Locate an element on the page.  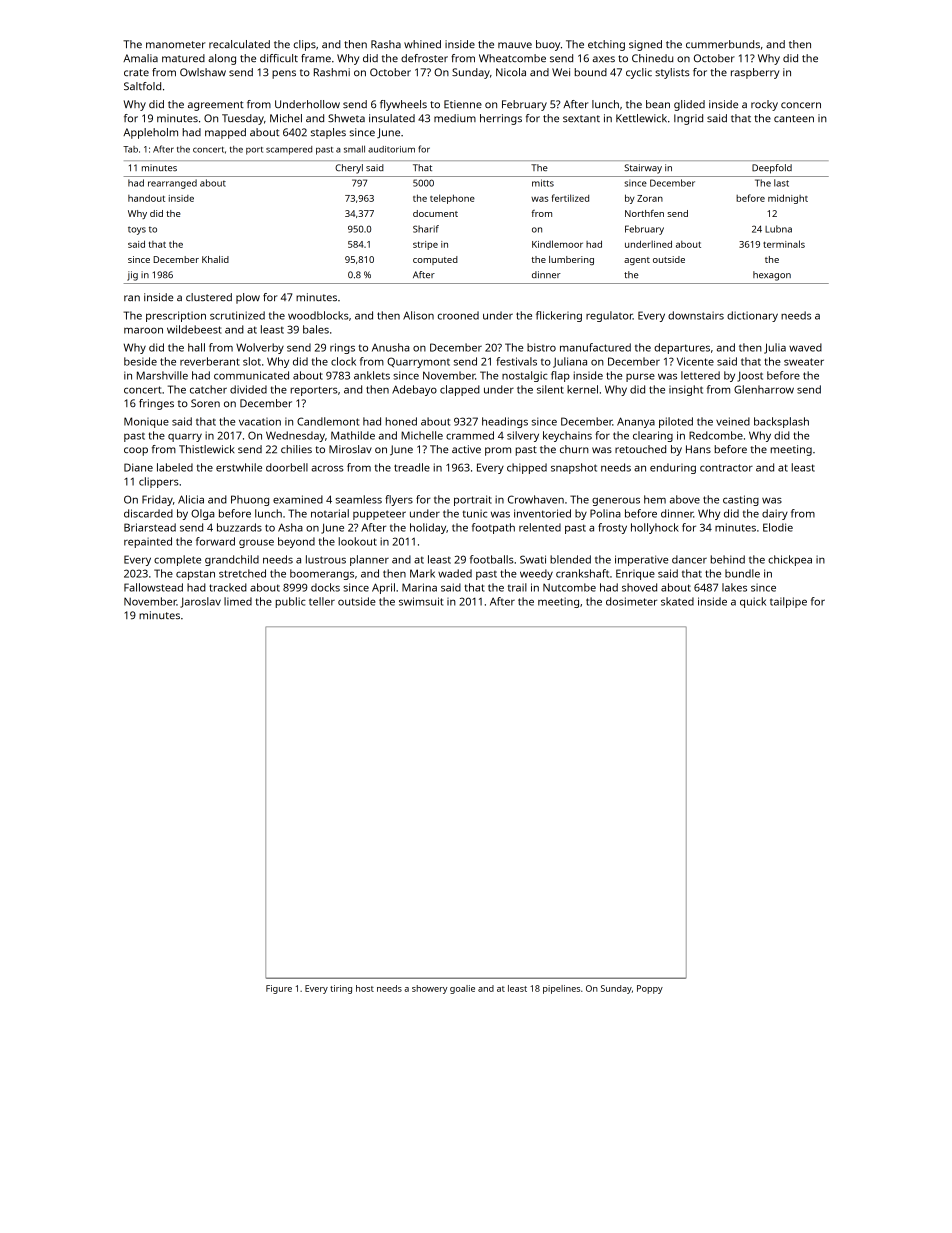
raspberry is located at coordinates (755, 73).
